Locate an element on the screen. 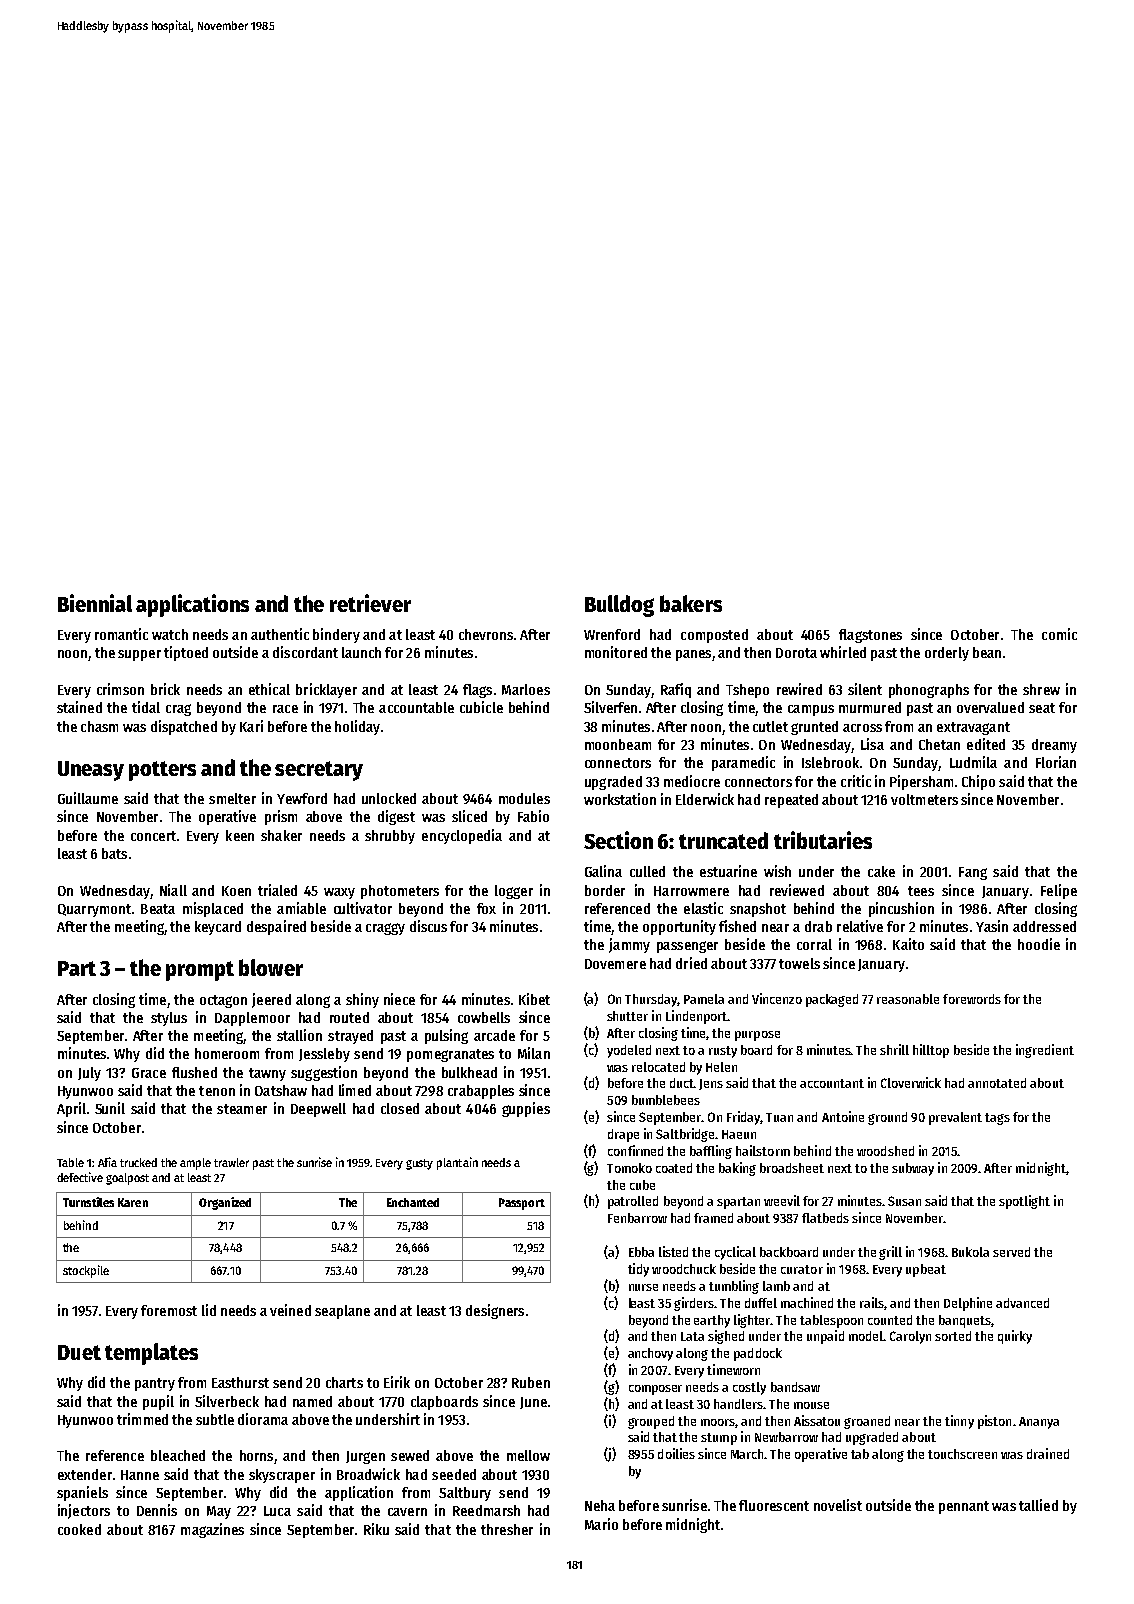 This screenshot has width=1134, height=1604. fluorescent is located at coordinates (774, 1505).
